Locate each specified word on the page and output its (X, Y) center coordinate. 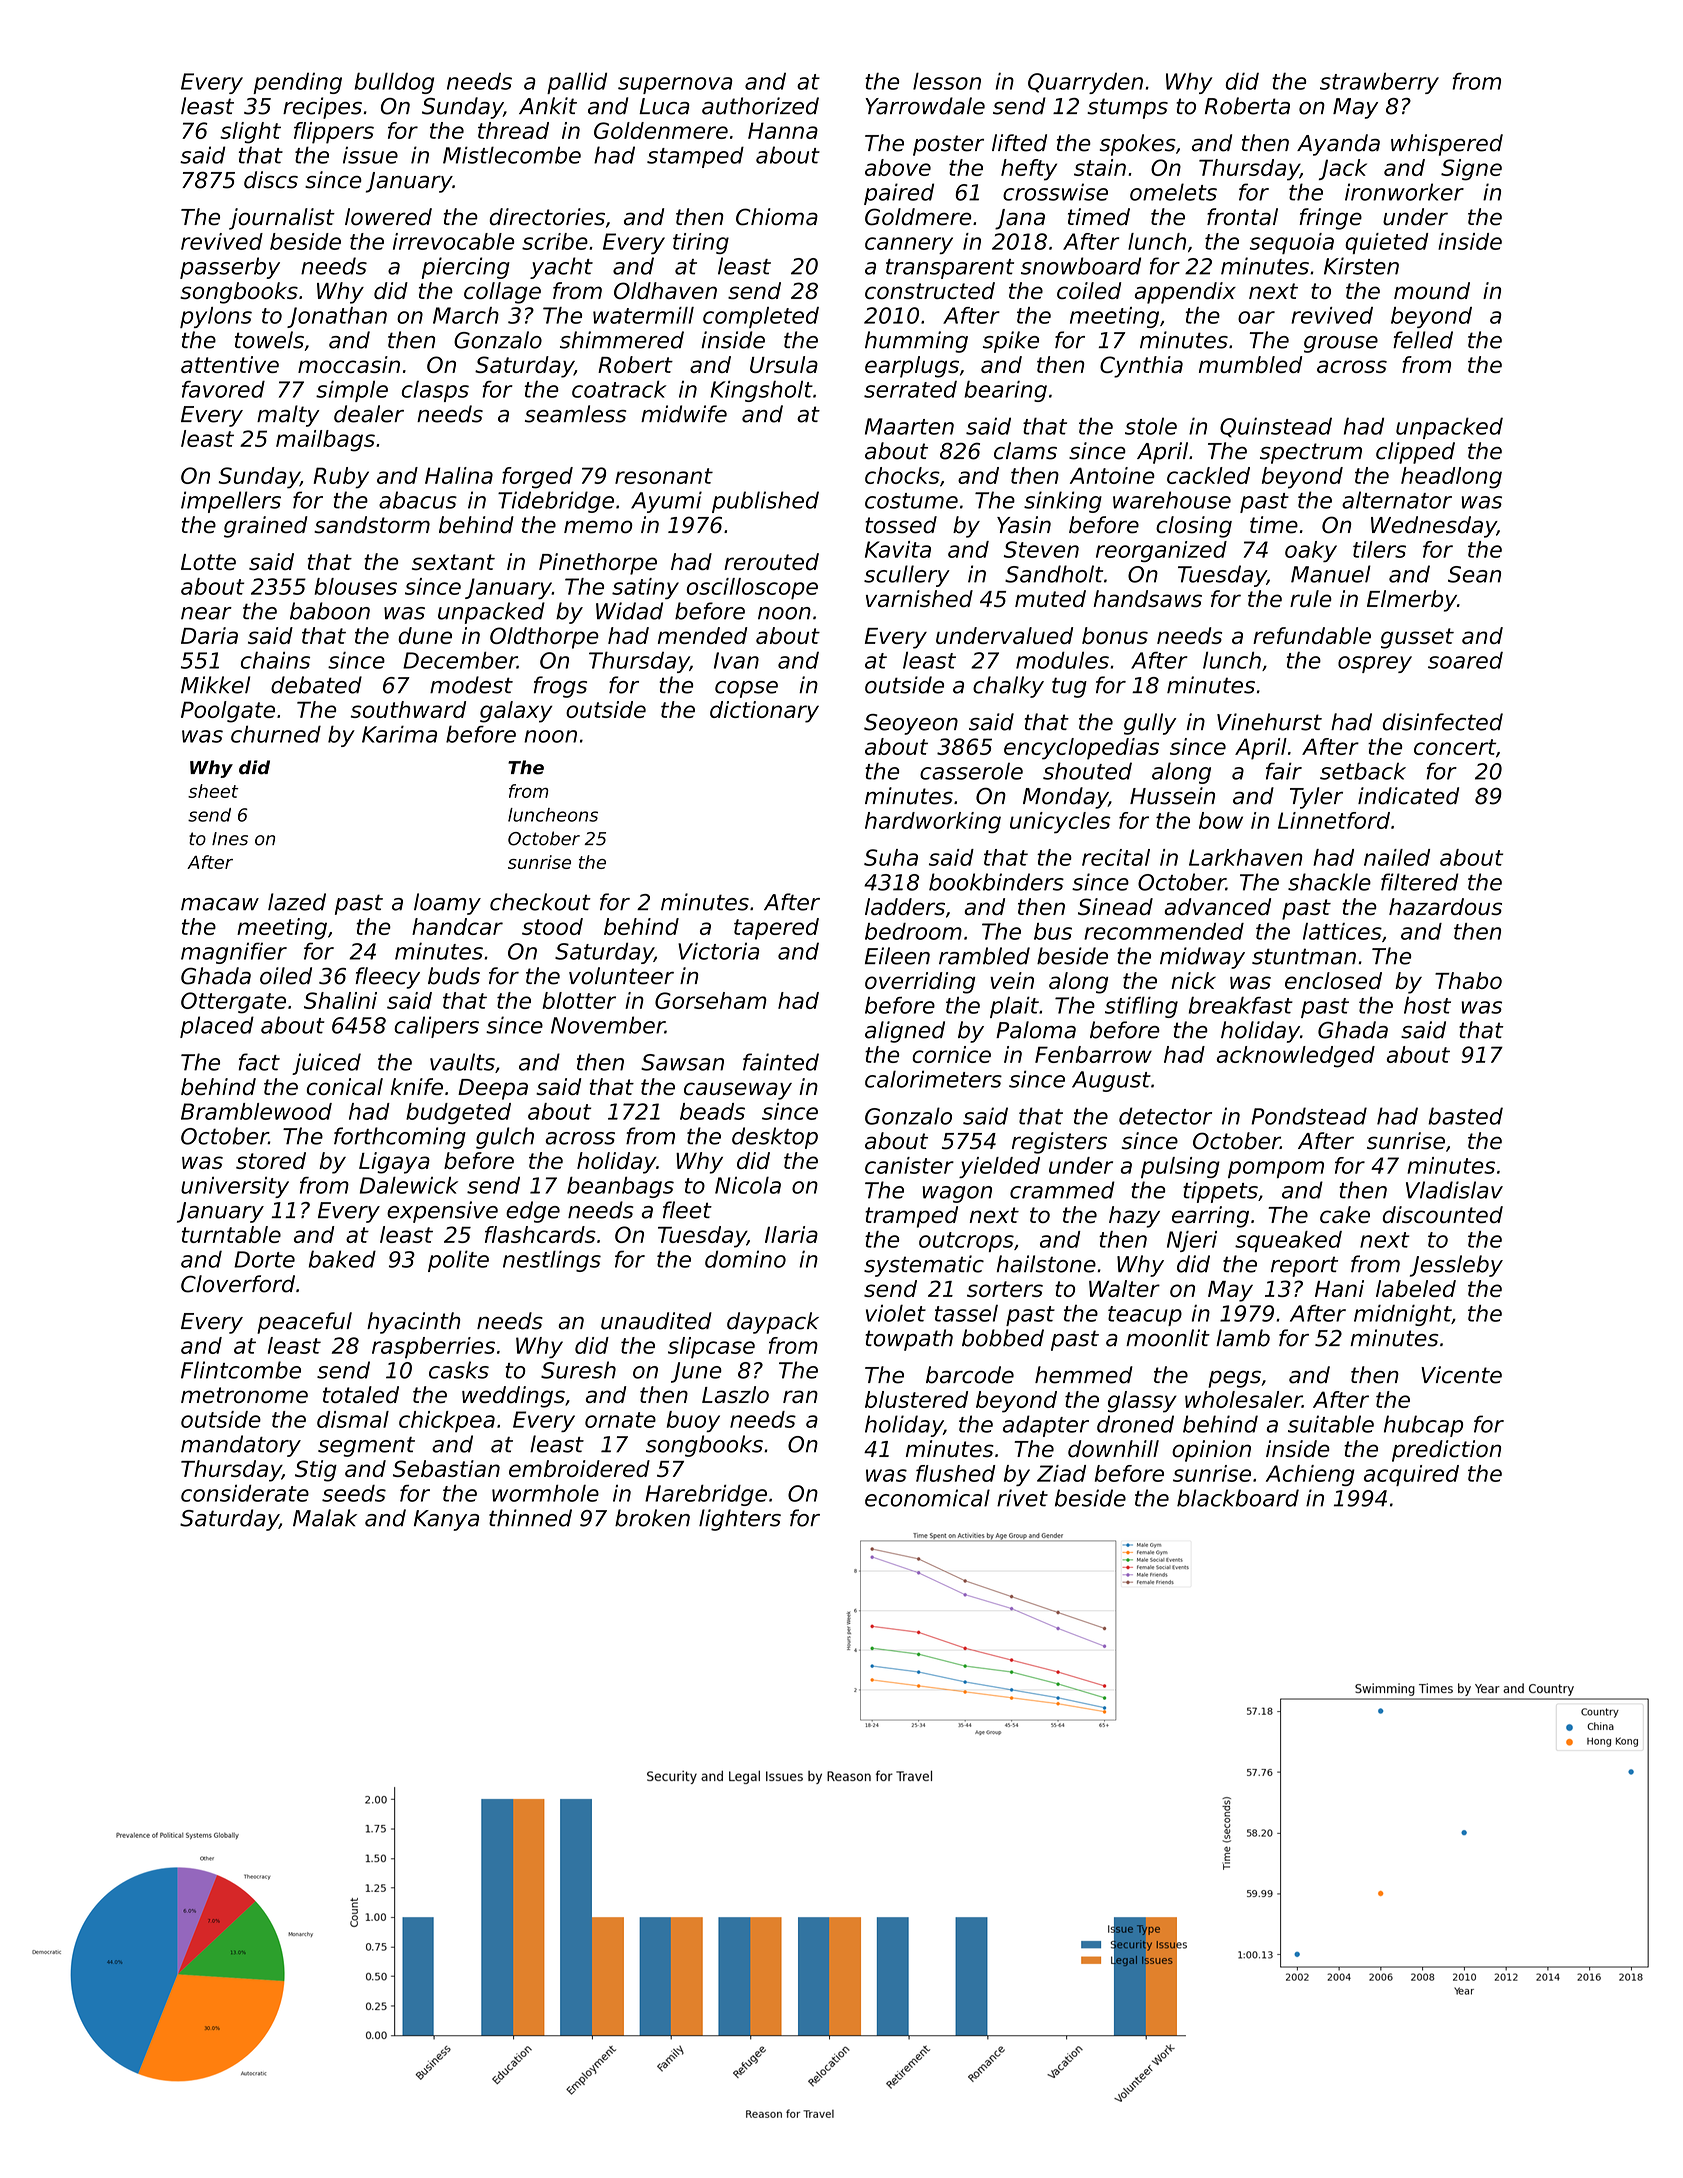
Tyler (1316, 798)
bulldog (394, 83)
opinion (1211, 1451)
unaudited (656, 1321)
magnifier (234, 953)
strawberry (1379, 83)
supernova (675, 85)
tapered (776, 929)
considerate (245, 1493)
